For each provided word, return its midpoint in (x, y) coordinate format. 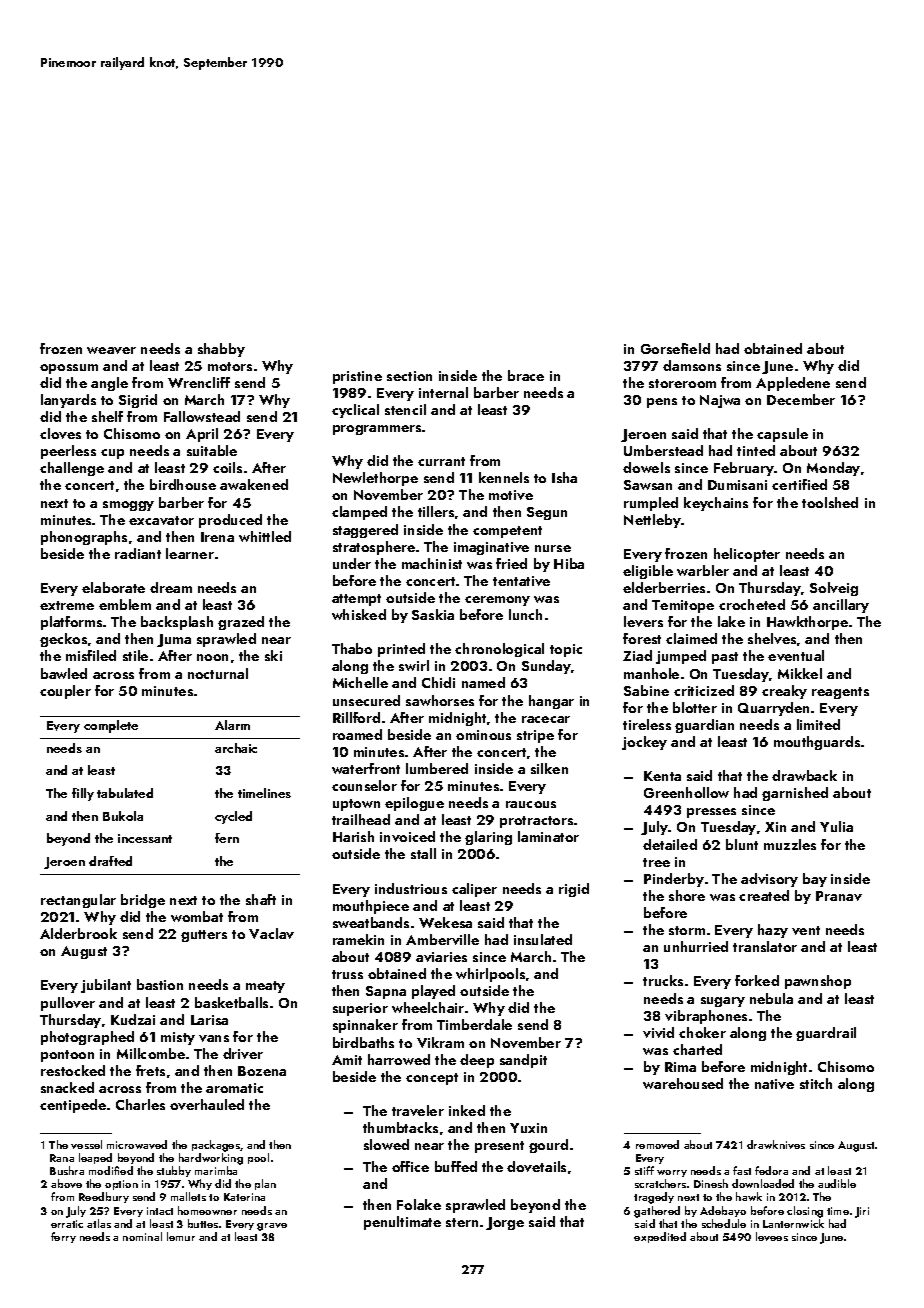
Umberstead (663, 450)
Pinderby (674, 880)
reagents (840, 693)
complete (111, 726)
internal (443, 392)
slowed (386, 1144)
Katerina (244, 1197)
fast (742, 1170)
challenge (72, 469)
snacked (67, 1087)
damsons (692, 365)
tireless (647, 724)
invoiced (407, 836)
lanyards (68, 401)
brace (526, 375)
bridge (143, 901)
